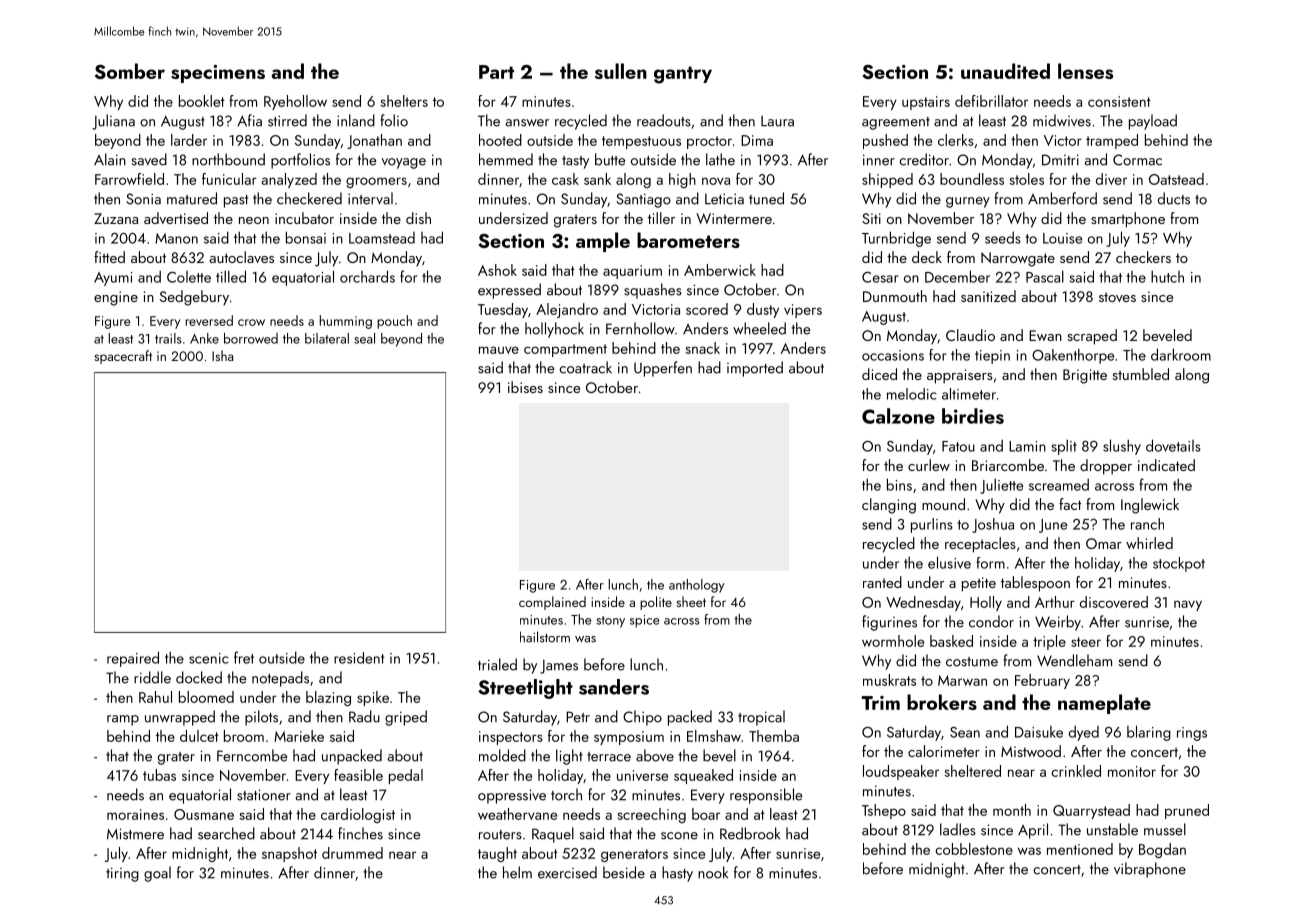 The image size is (1308, 924). I want to click on complained, so click(552, 603).
